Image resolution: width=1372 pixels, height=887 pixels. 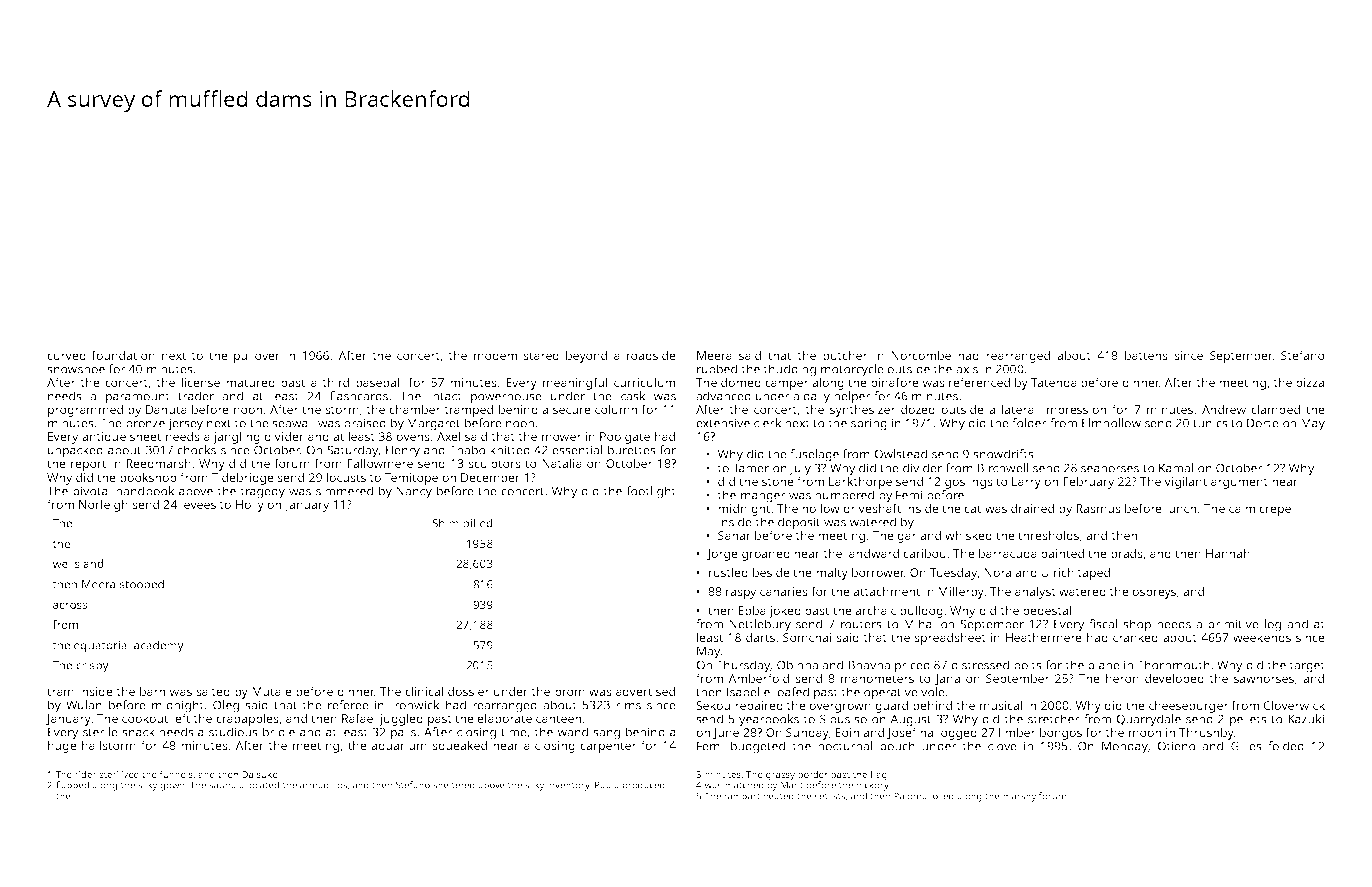 I want to click on Paula, so click(x=607, y=785).
